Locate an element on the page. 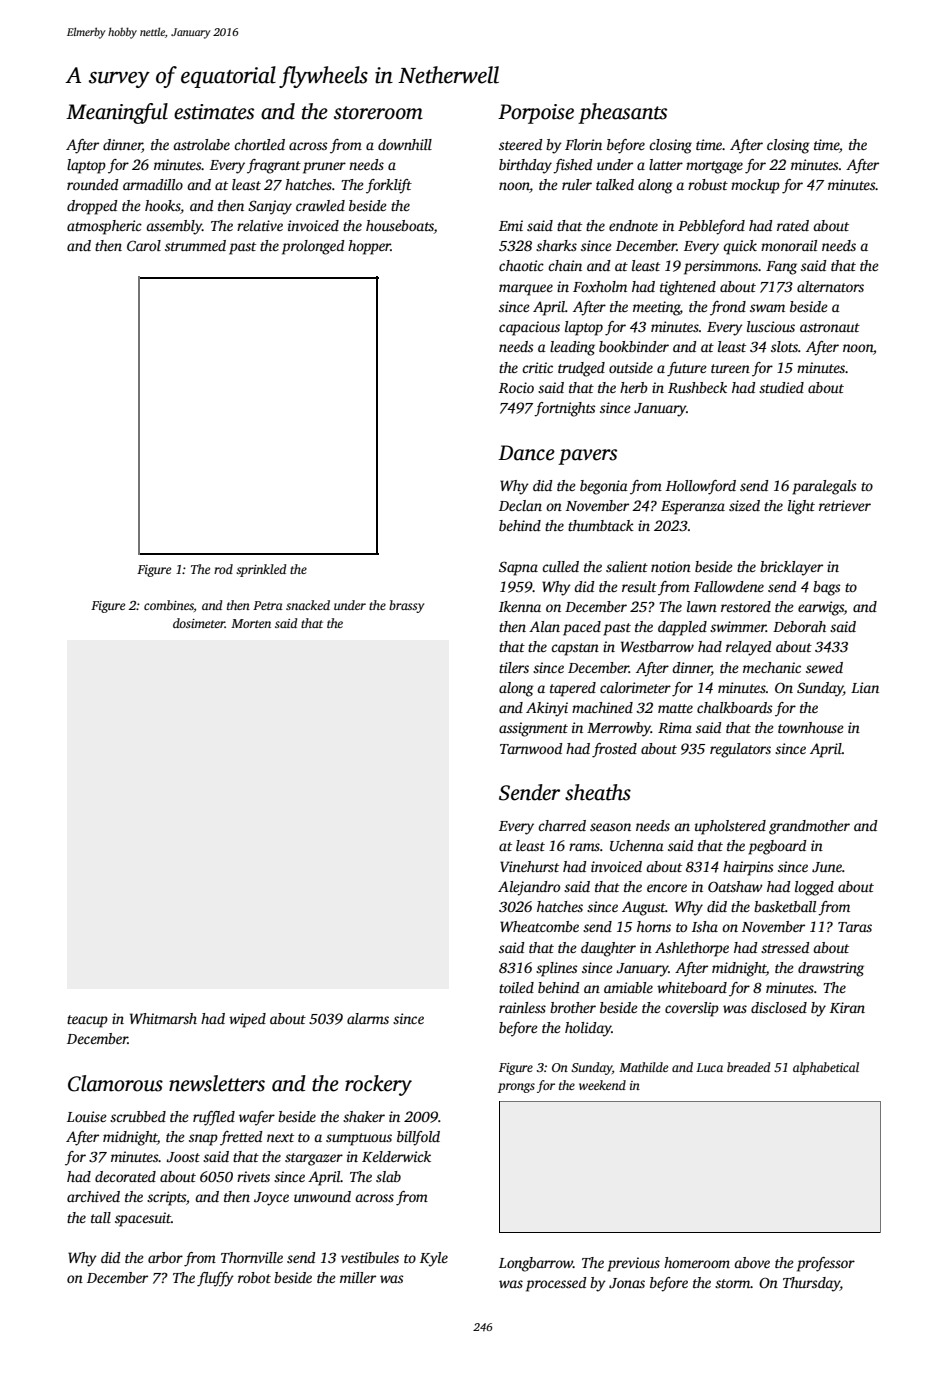  dosimeter is located at coordinates (199, 623).
